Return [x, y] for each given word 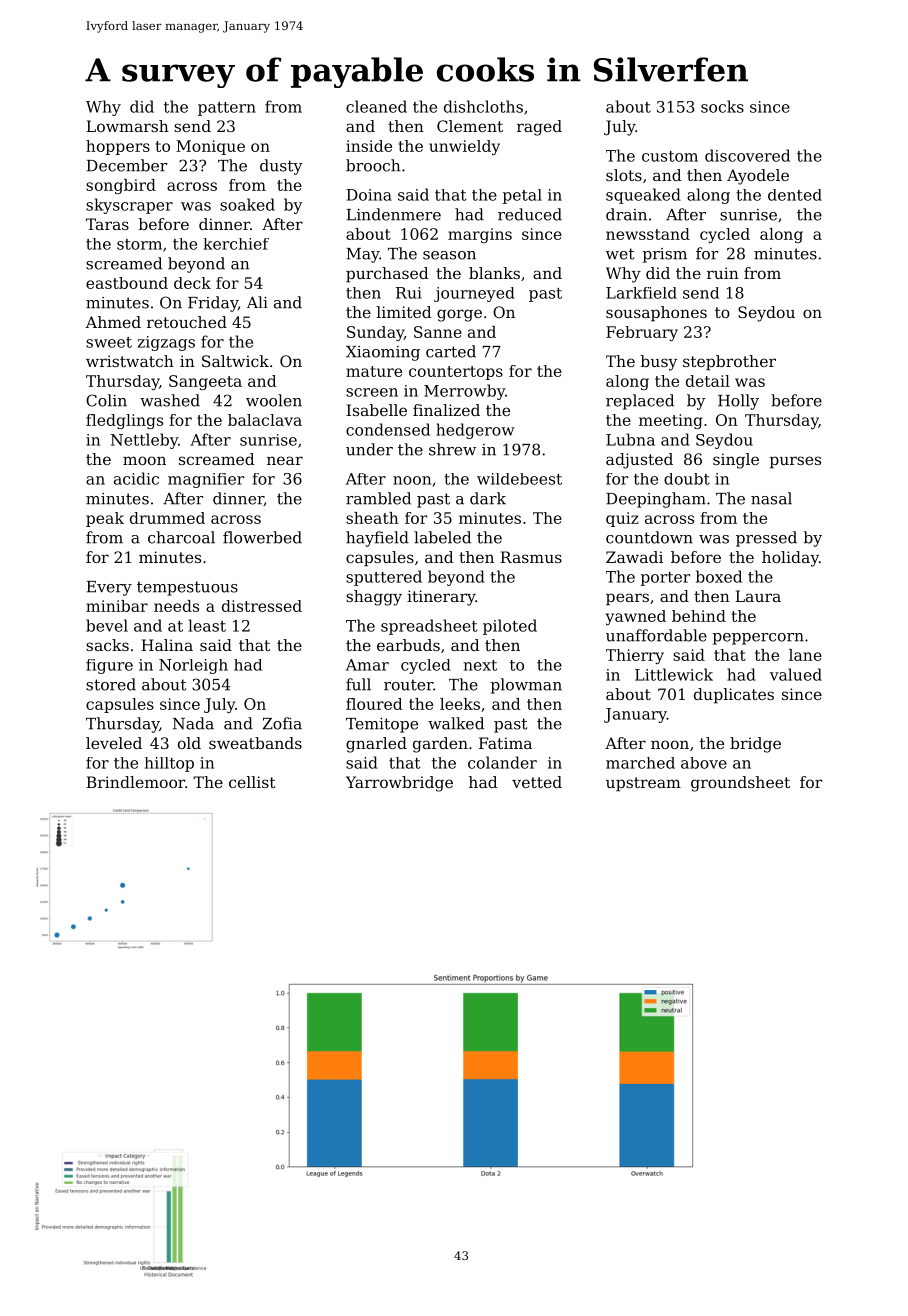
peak [105, 519]
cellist [252, 782]
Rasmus [531, 557]
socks [722, 106]
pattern [227, 109]
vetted [537, 782]
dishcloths [483, 106]
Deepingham [656, 500]
